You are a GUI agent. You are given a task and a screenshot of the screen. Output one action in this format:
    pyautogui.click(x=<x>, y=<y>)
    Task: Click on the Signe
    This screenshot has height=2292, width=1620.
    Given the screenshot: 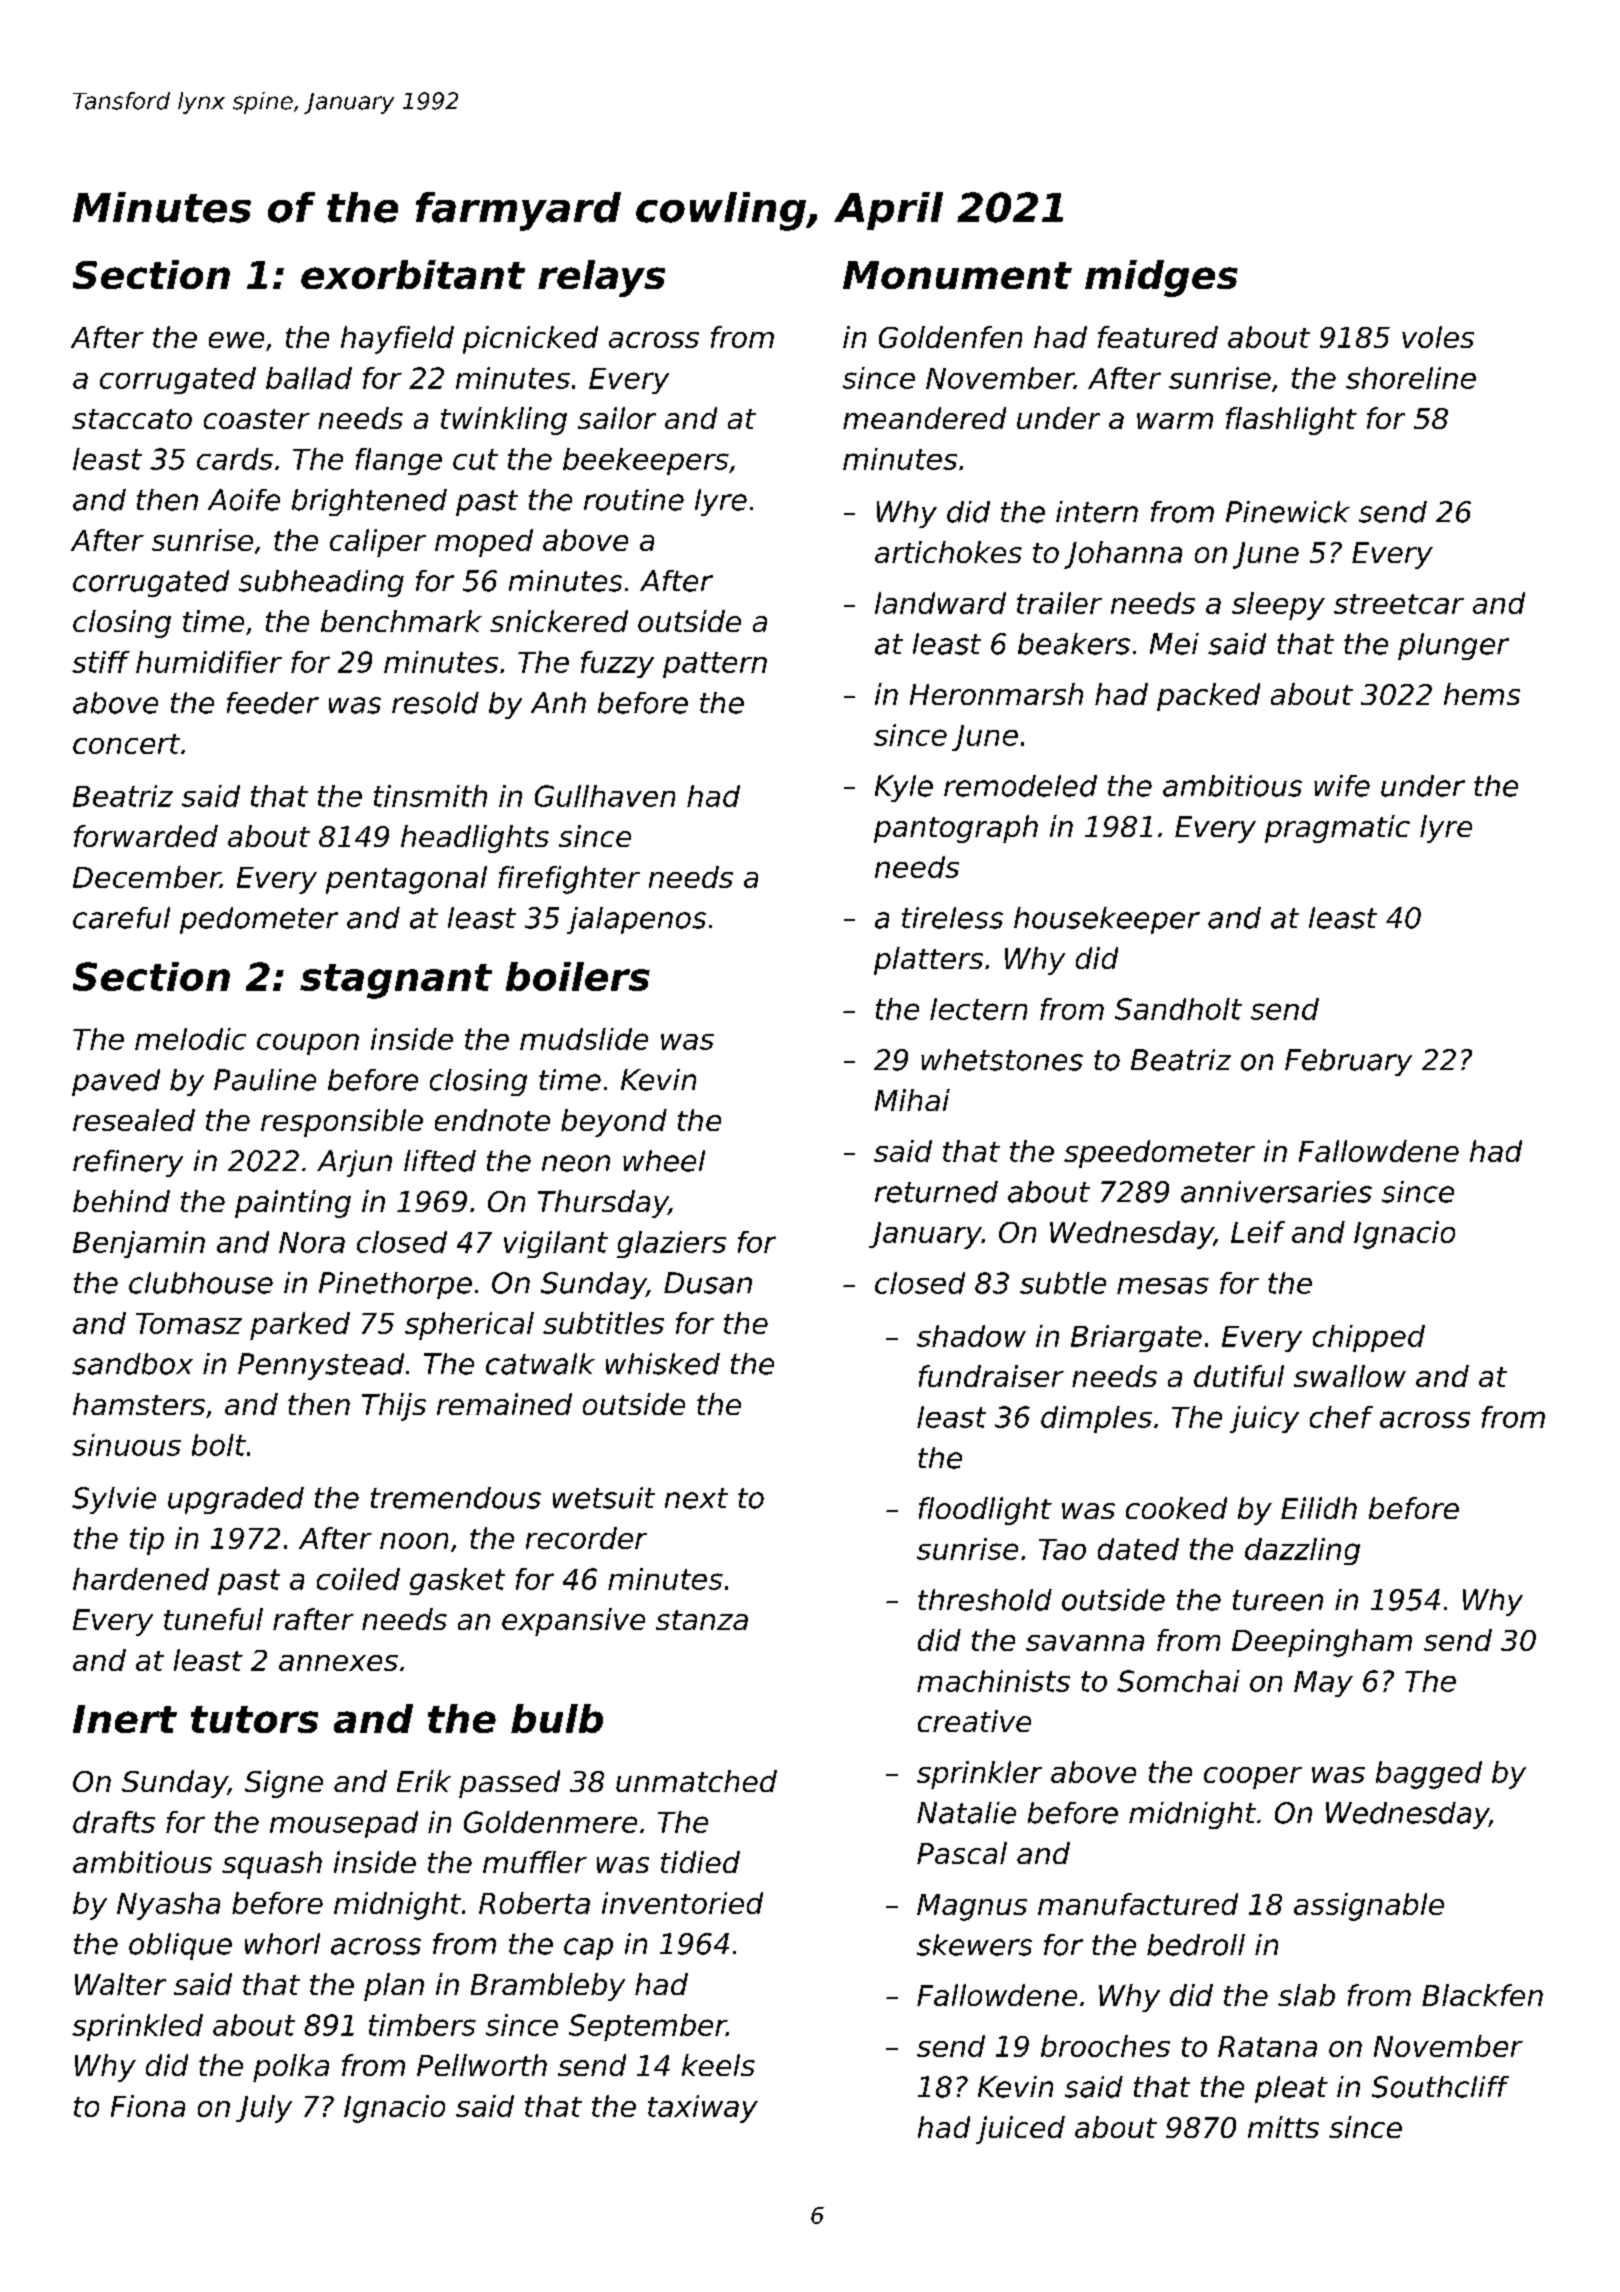 What is the action you would take?
    pyautogui.click(x=284, y=1784)
